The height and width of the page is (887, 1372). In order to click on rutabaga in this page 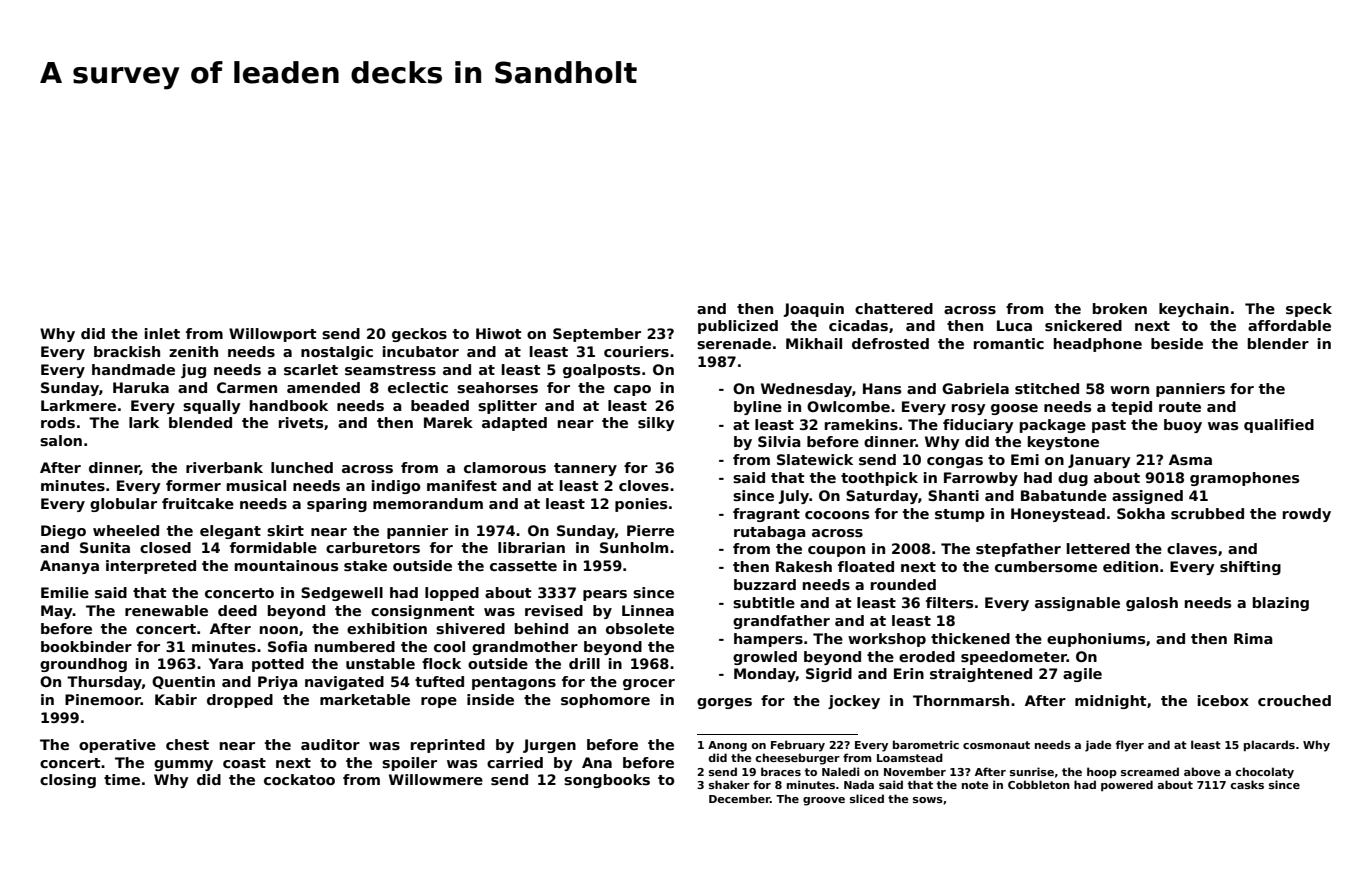, I will do `click(770, 533)`.
